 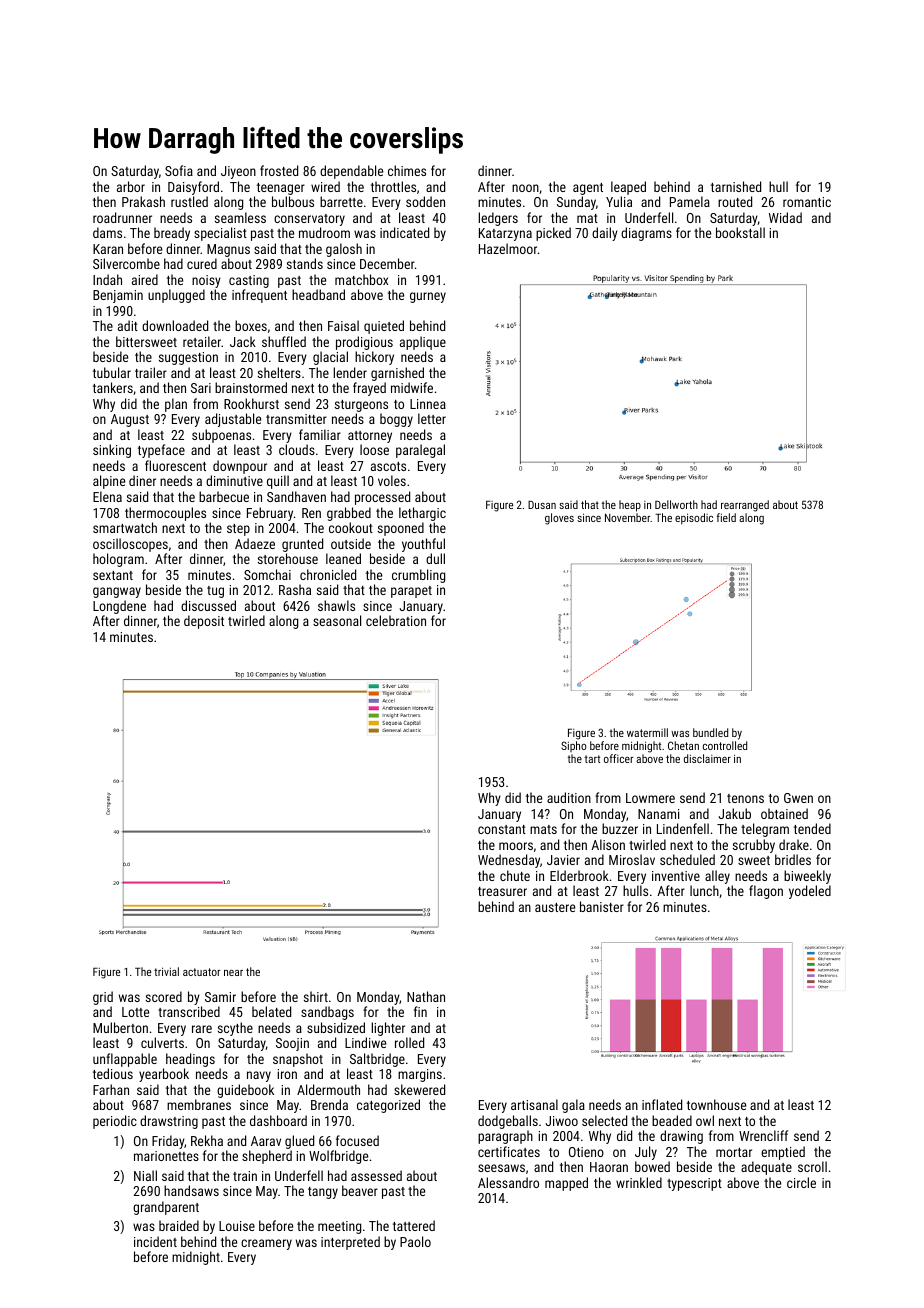 I want to click on incident, so click(x=155, y=1241).
